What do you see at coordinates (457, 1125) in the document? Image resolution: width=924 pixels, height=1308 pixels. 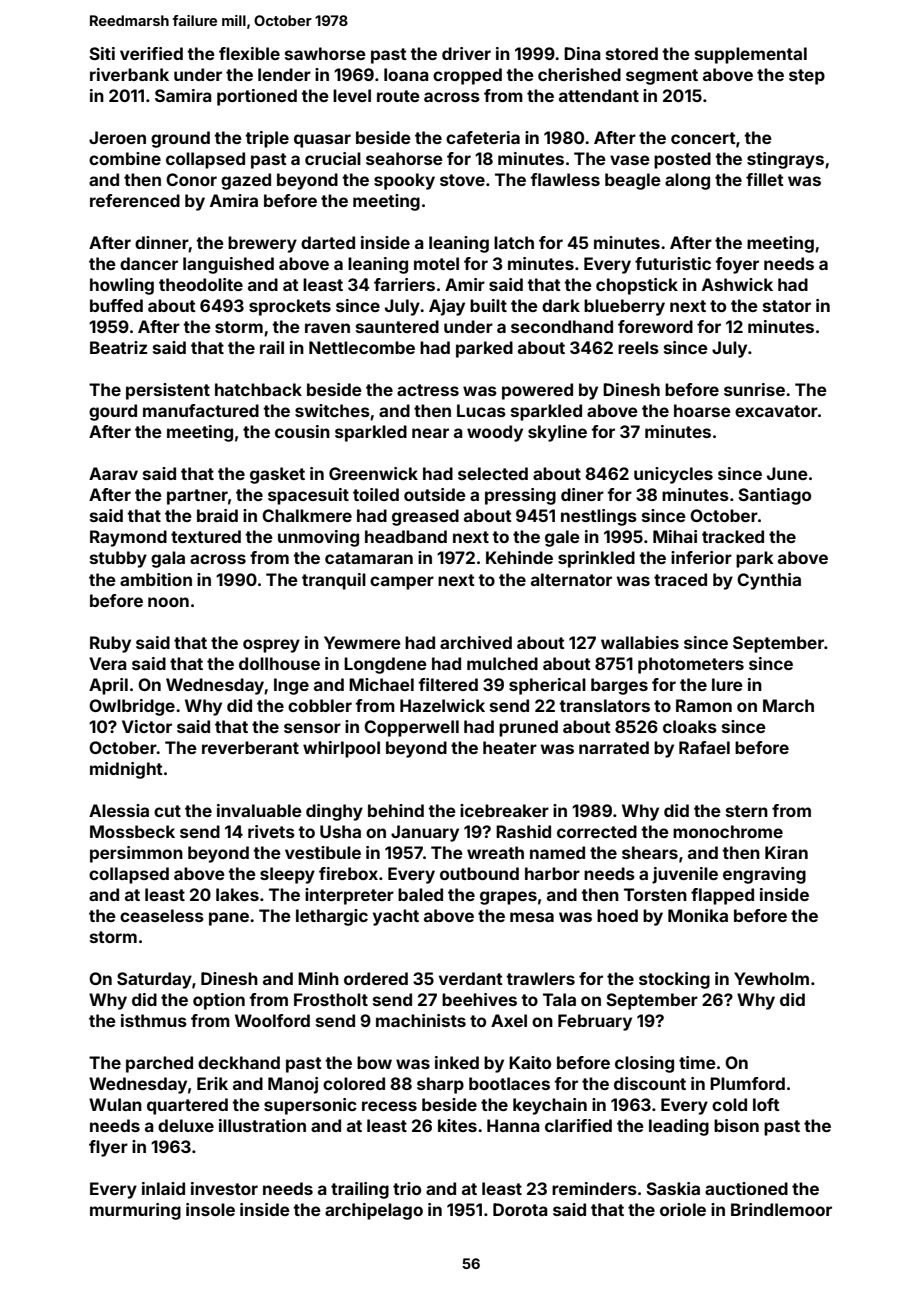 I see `kites` at bounding box center [457, 1125].
